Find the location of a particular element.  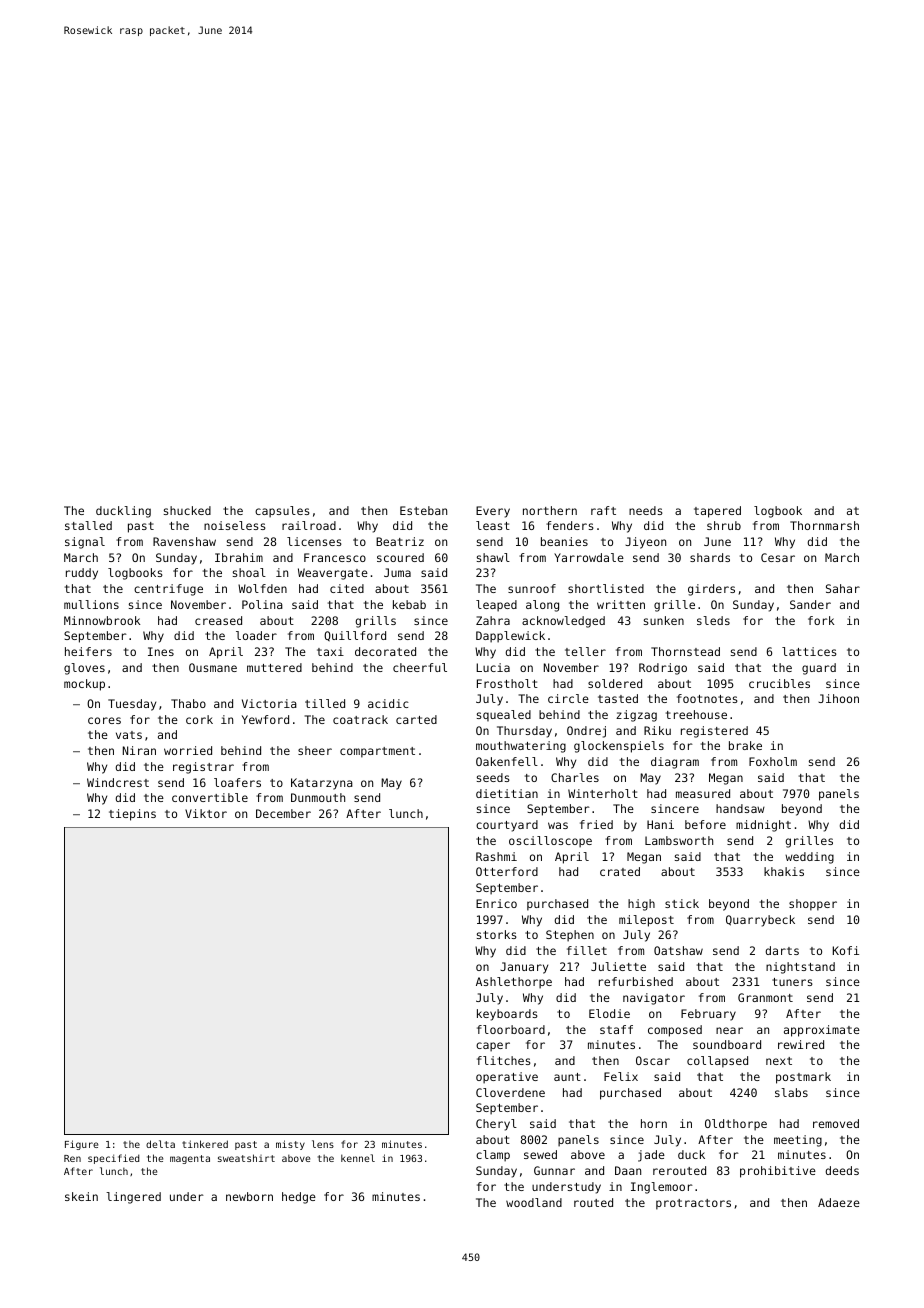

Foxholm is located at coordinates (773, 761).
